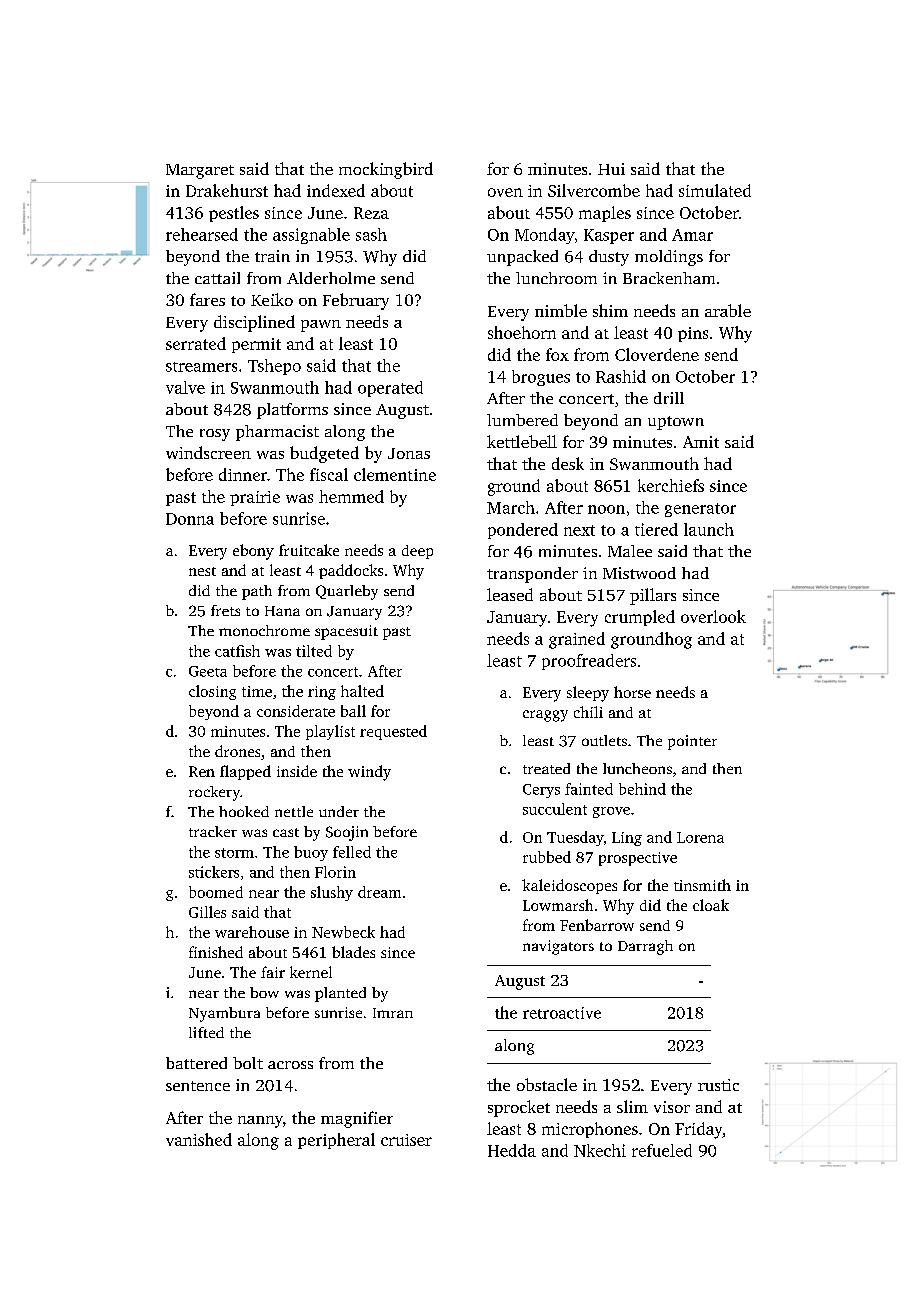  I want to click on rustic, so click(718, 1085).
